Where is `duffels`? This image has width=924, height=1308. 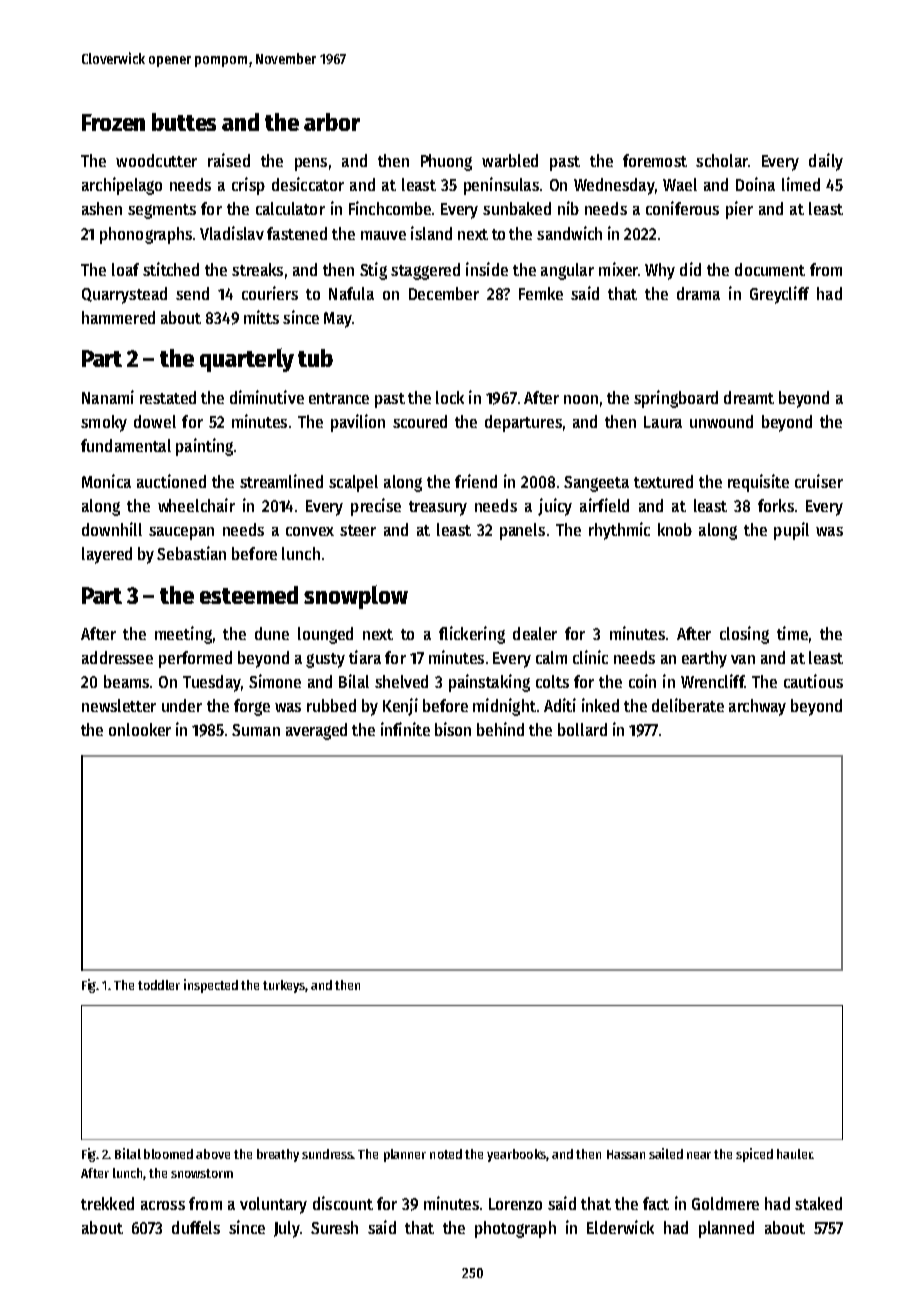 duffels is located at coordinates (196, 1227).
